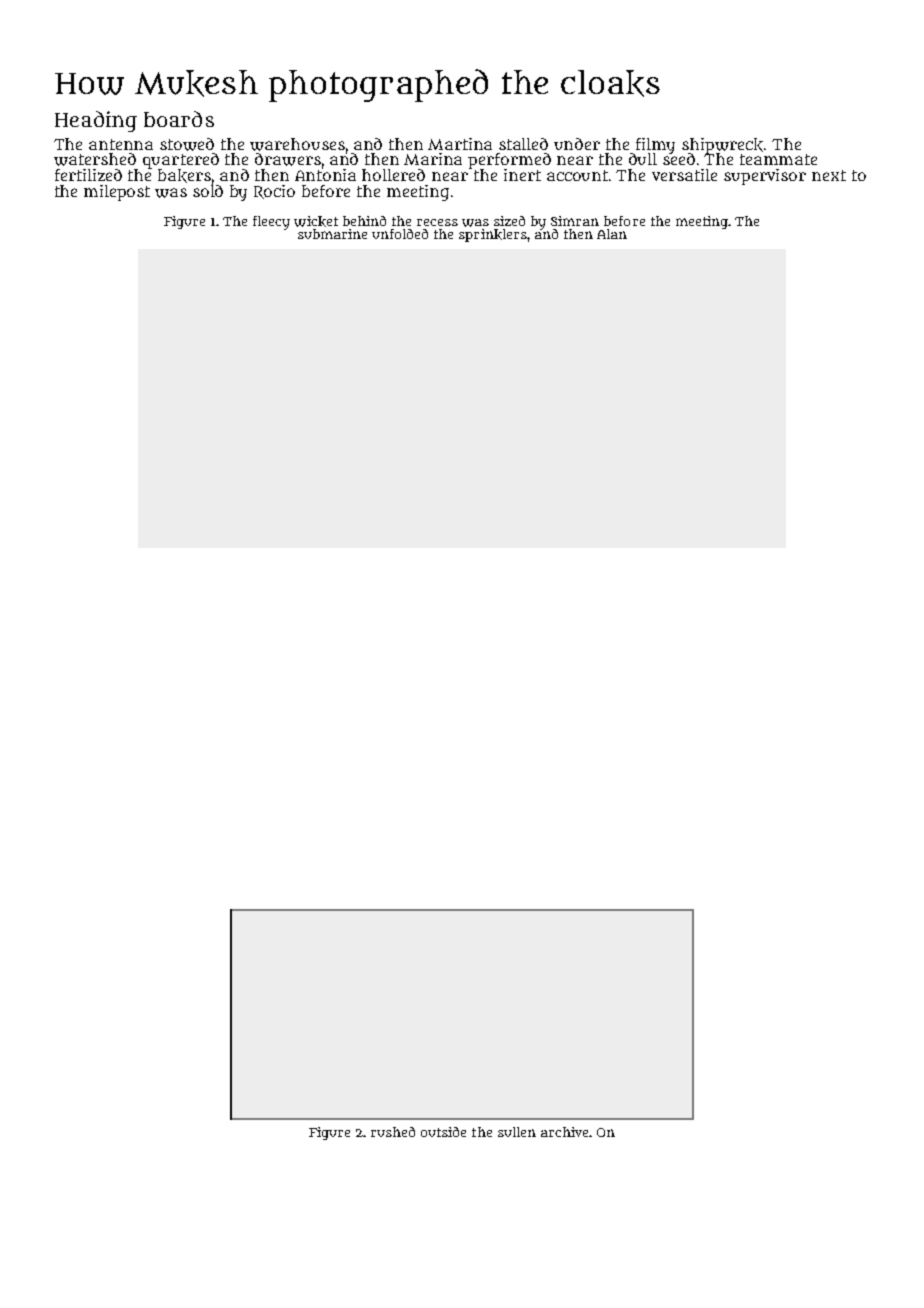 This document has height=1308, width=924. Describe the element at coordinates (179, 119) in the document. I see `boards` at that location.
